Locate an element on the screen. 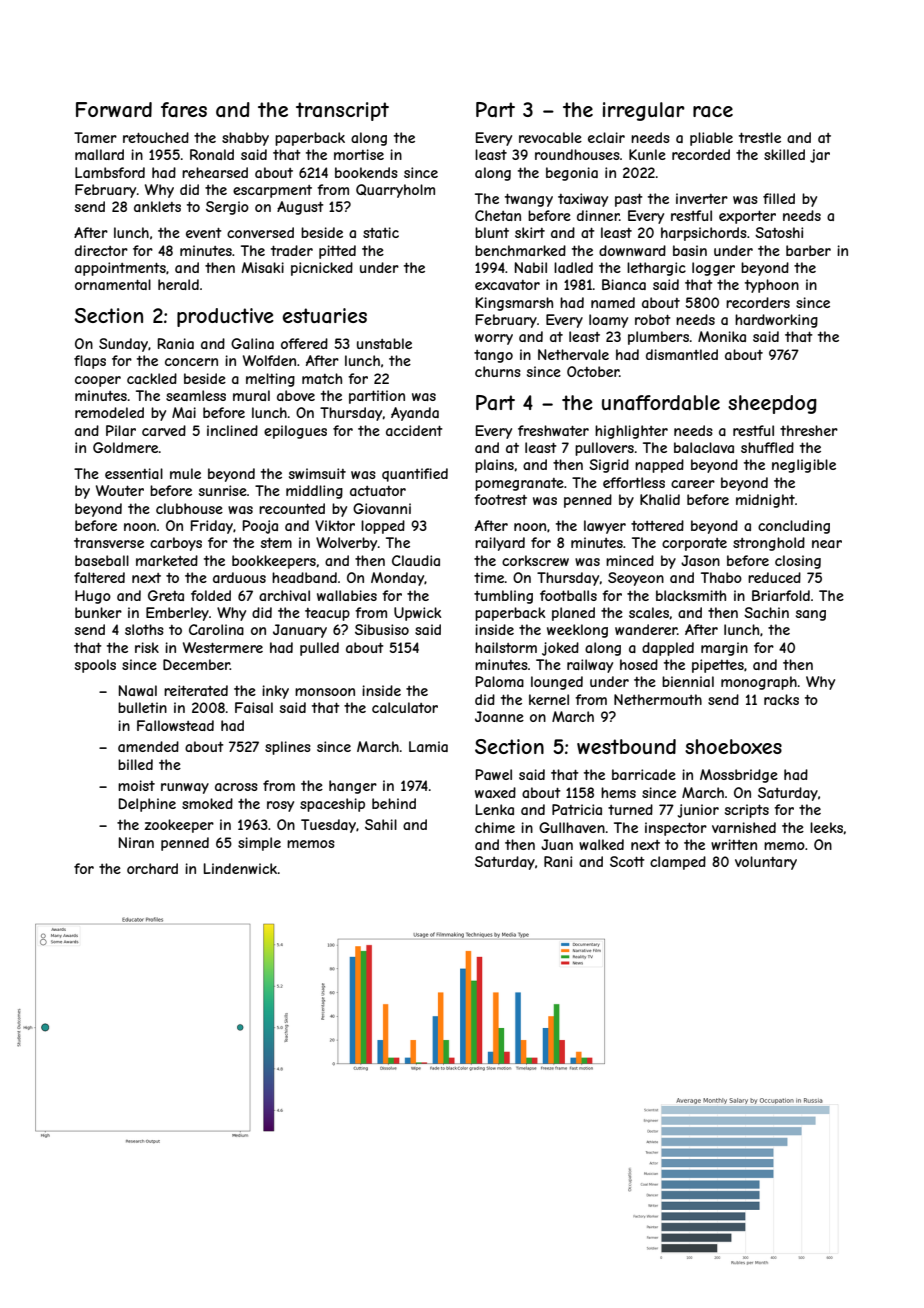 This screenshot has height=1308, width=924. unstable is located at coordinates (384, 343).
